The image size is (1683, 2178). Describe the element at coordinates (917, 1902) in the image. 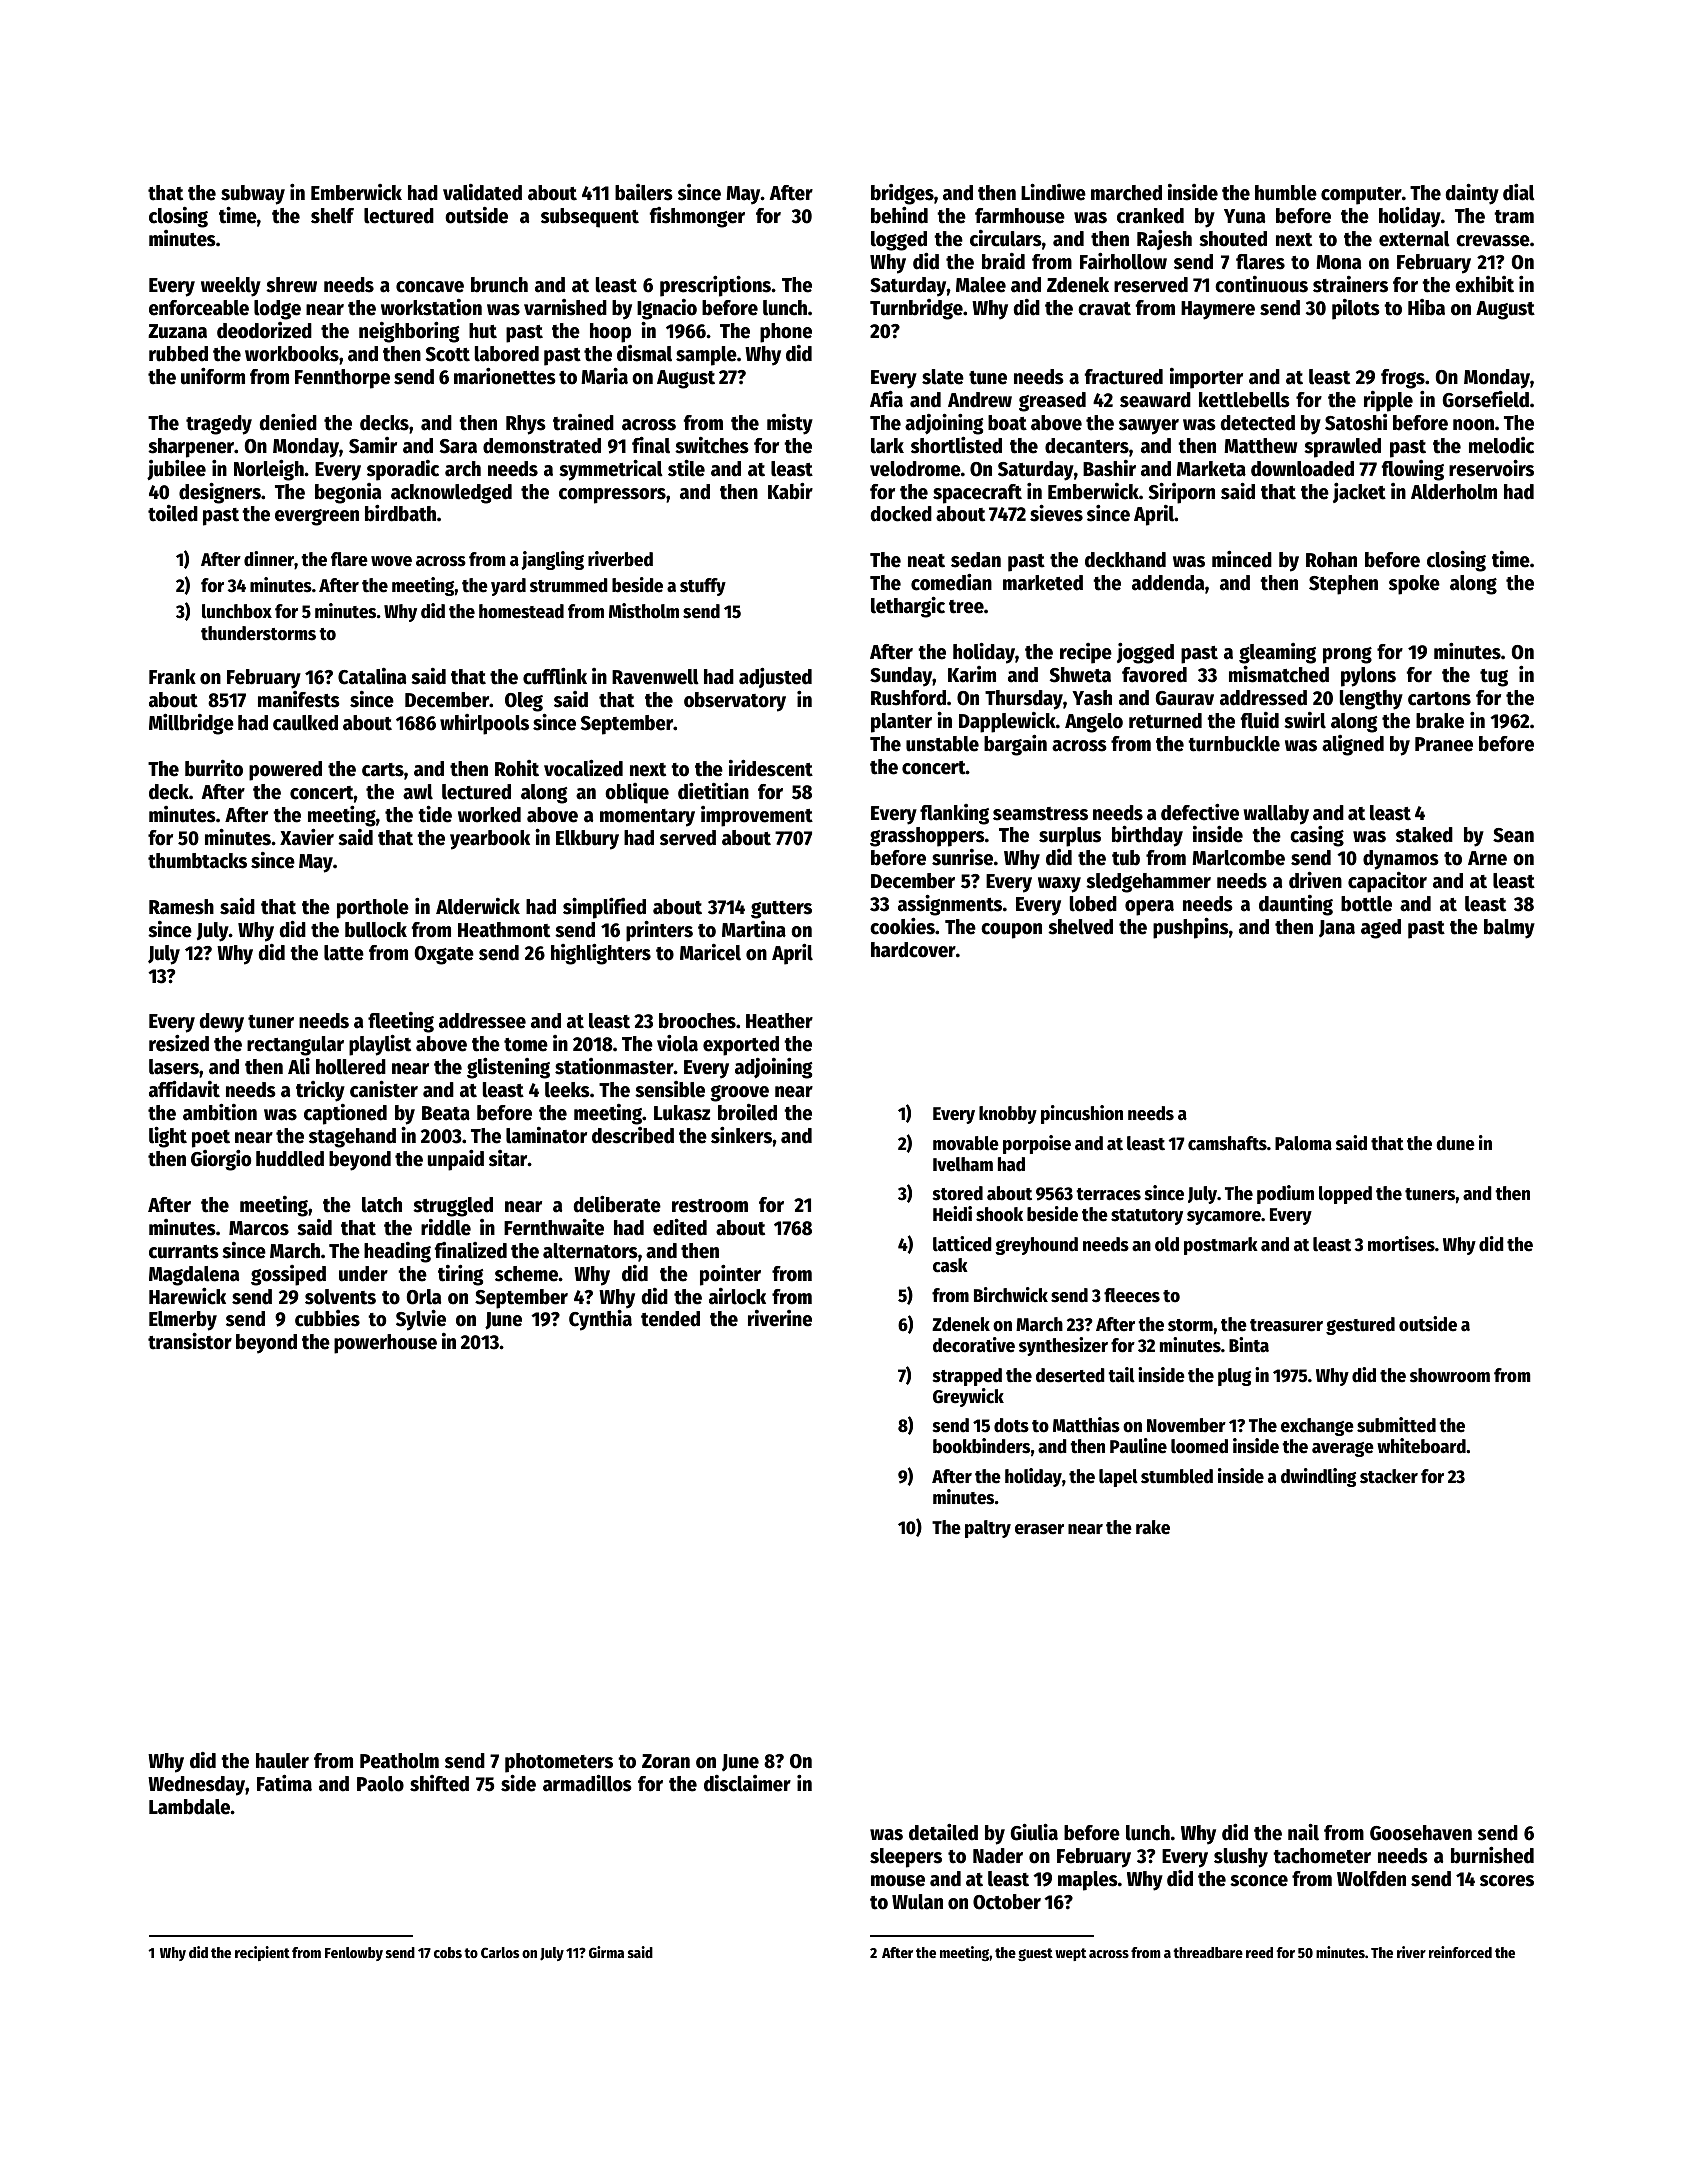

I see `Wulan` at that location.
